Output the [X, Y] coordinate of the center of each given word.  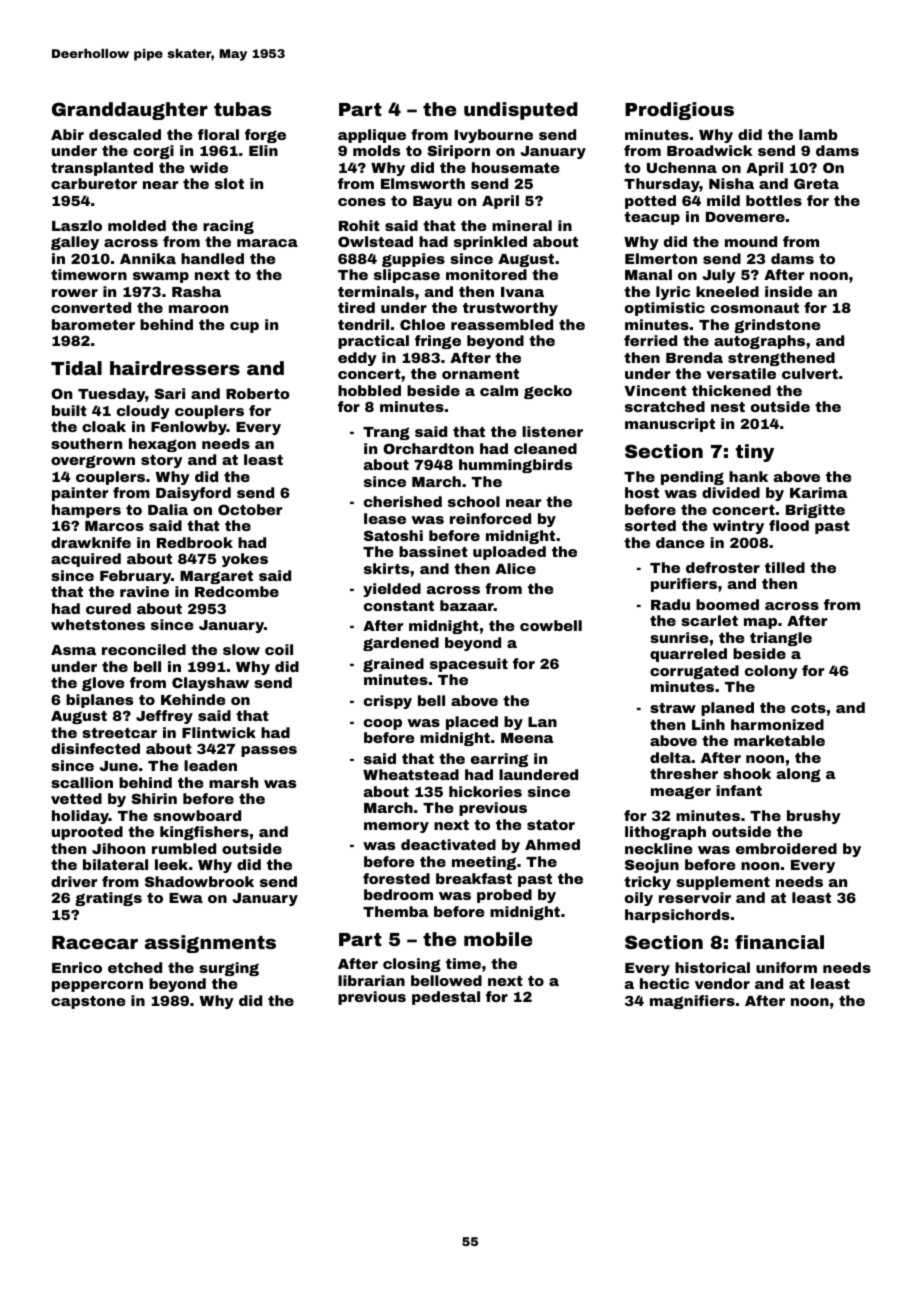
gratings [108, 899]
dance [680, 542]
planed [727, 709]
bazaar [467, 605]
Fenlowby [189, 428]
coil [279, 649]
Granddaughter [130, 111]
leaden [210, 765]
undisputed [521, 111]
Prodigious [679, 111]
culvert [810, 373]
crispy [388, 702]
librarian [371, 980]
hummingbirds [515, 466]
